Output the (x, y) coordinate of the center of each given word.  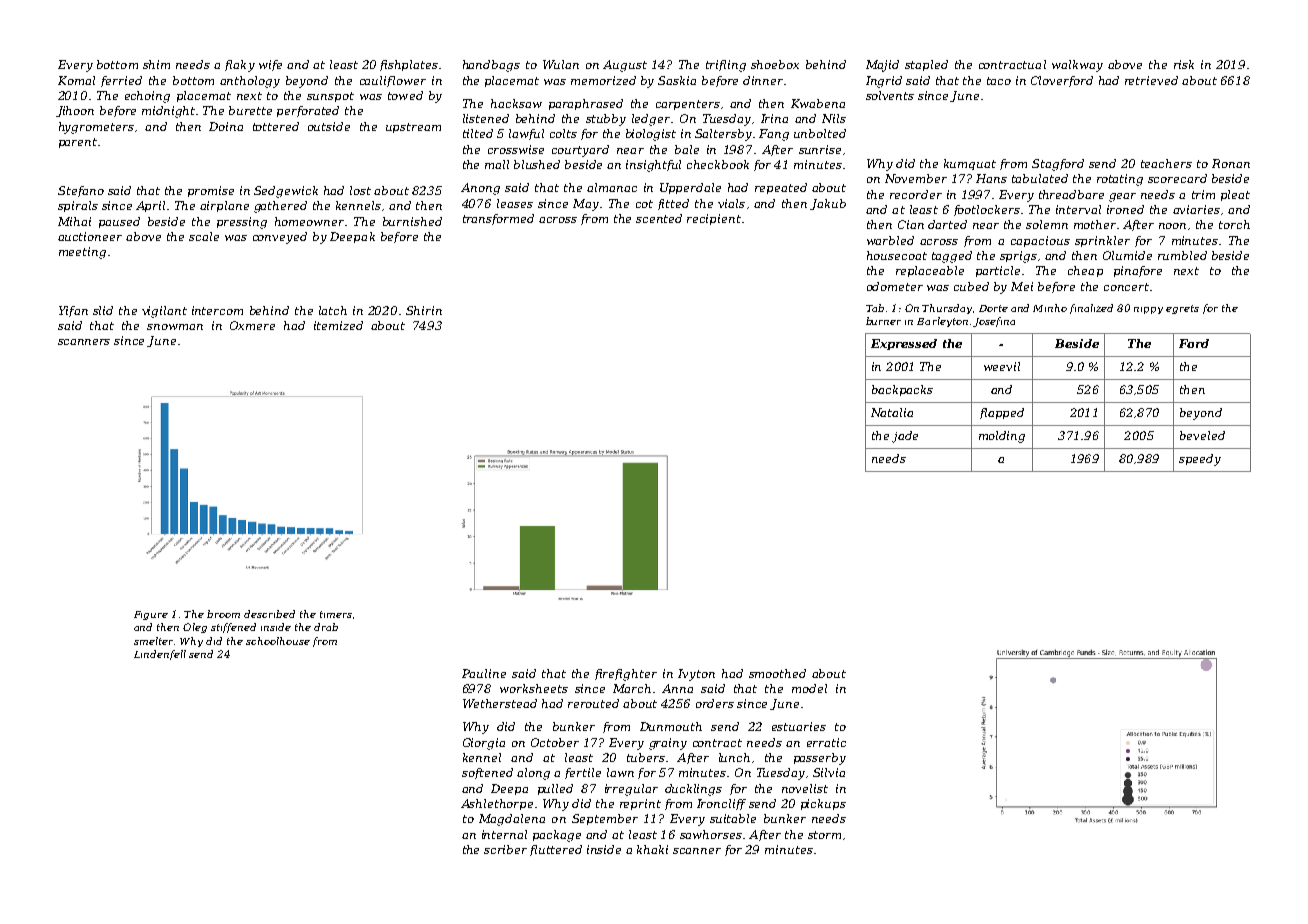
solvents (890, 95)
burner (883, 321)
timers (336, 614)
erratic (826, 742)
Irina (774, 118)
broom (223, 614)
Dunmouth (671, 726)
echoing (147, 97)
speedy (1200, 460)
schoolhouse (278, 641)
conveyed (280, 238)
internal (504, 834)
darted (947, 224)
